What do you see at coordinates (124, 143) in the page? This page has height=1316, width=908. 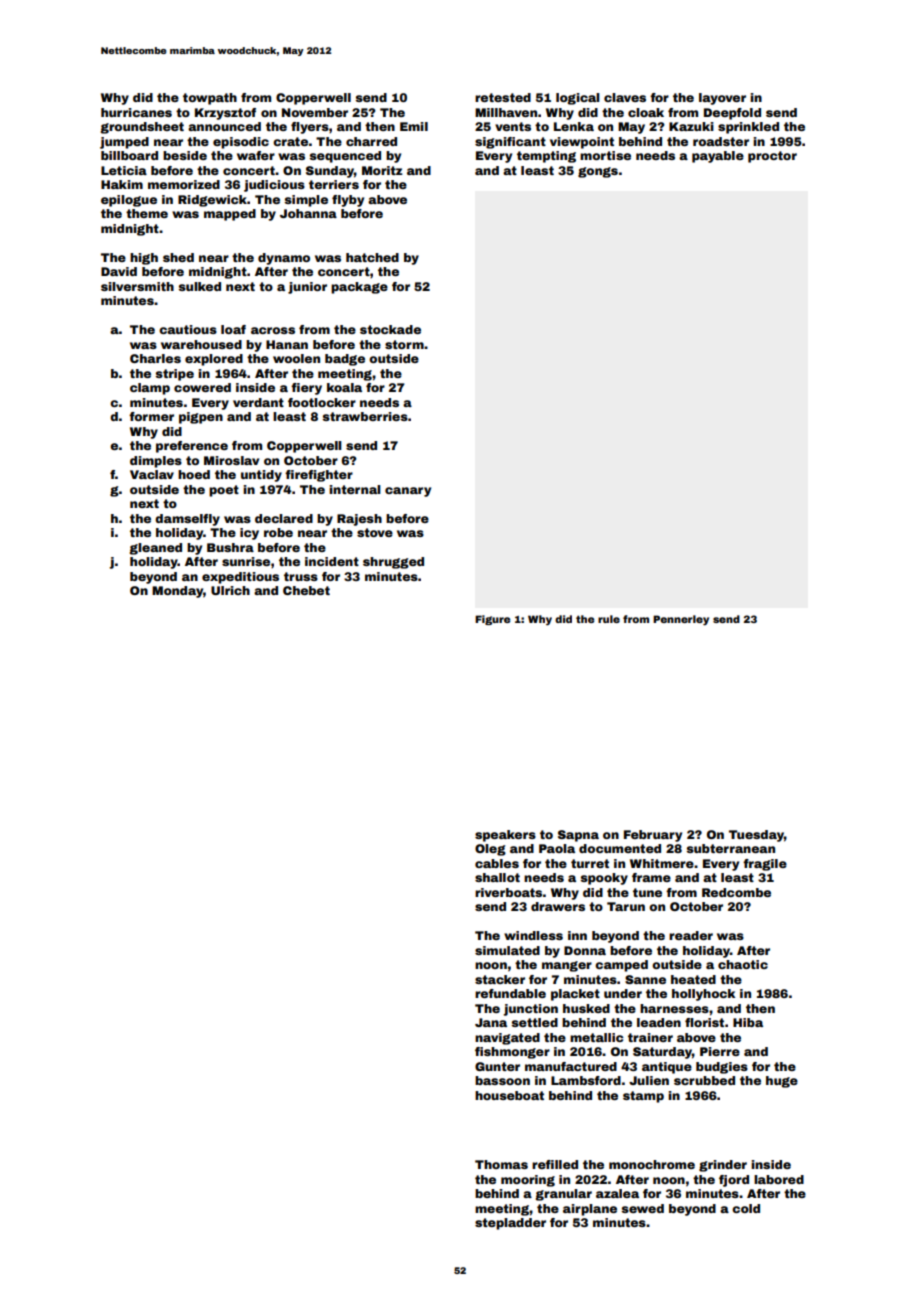 I see `jumped` at bounding box center [124, 143].
